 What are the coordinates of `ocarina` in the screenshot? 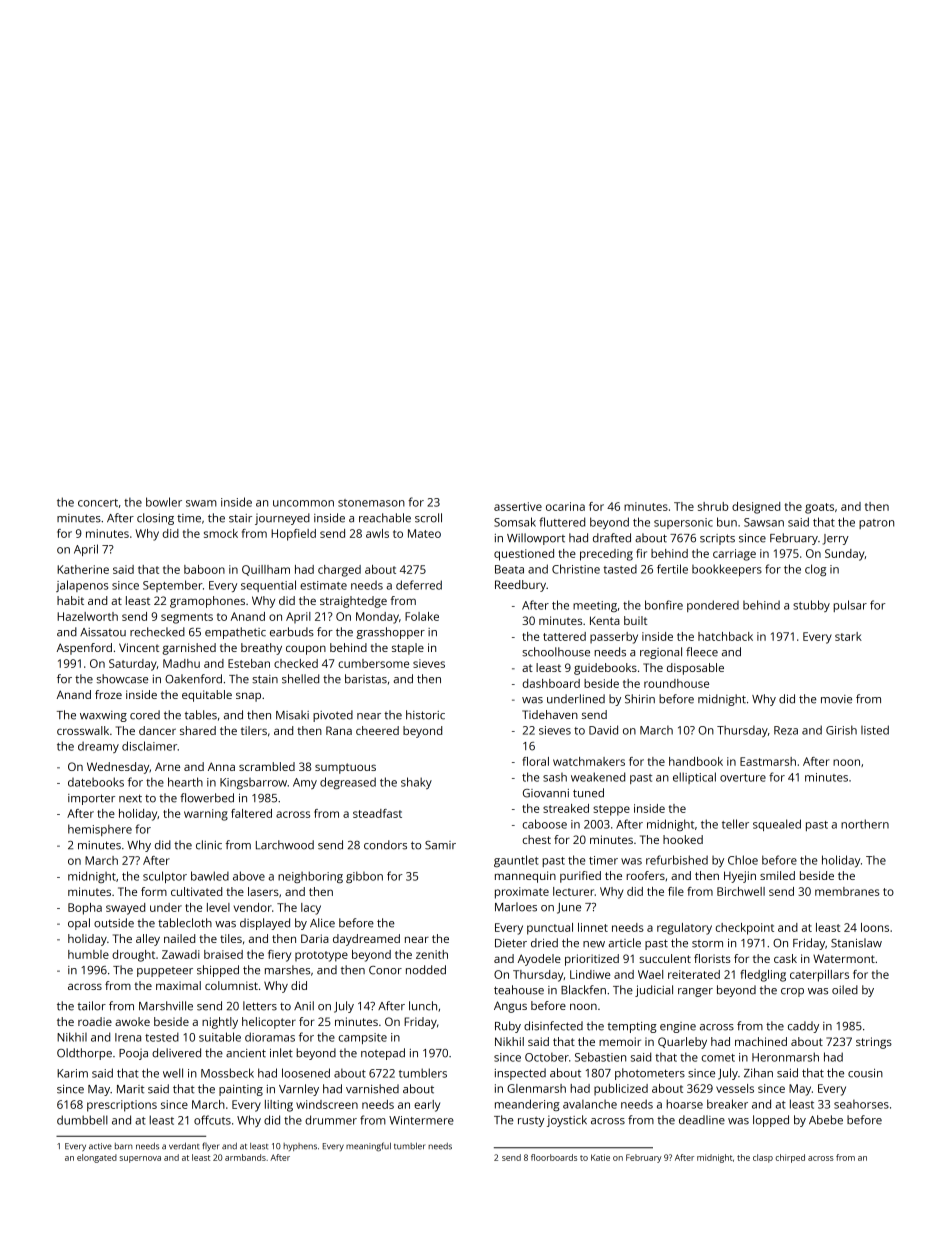 It's located at (565, 506).
